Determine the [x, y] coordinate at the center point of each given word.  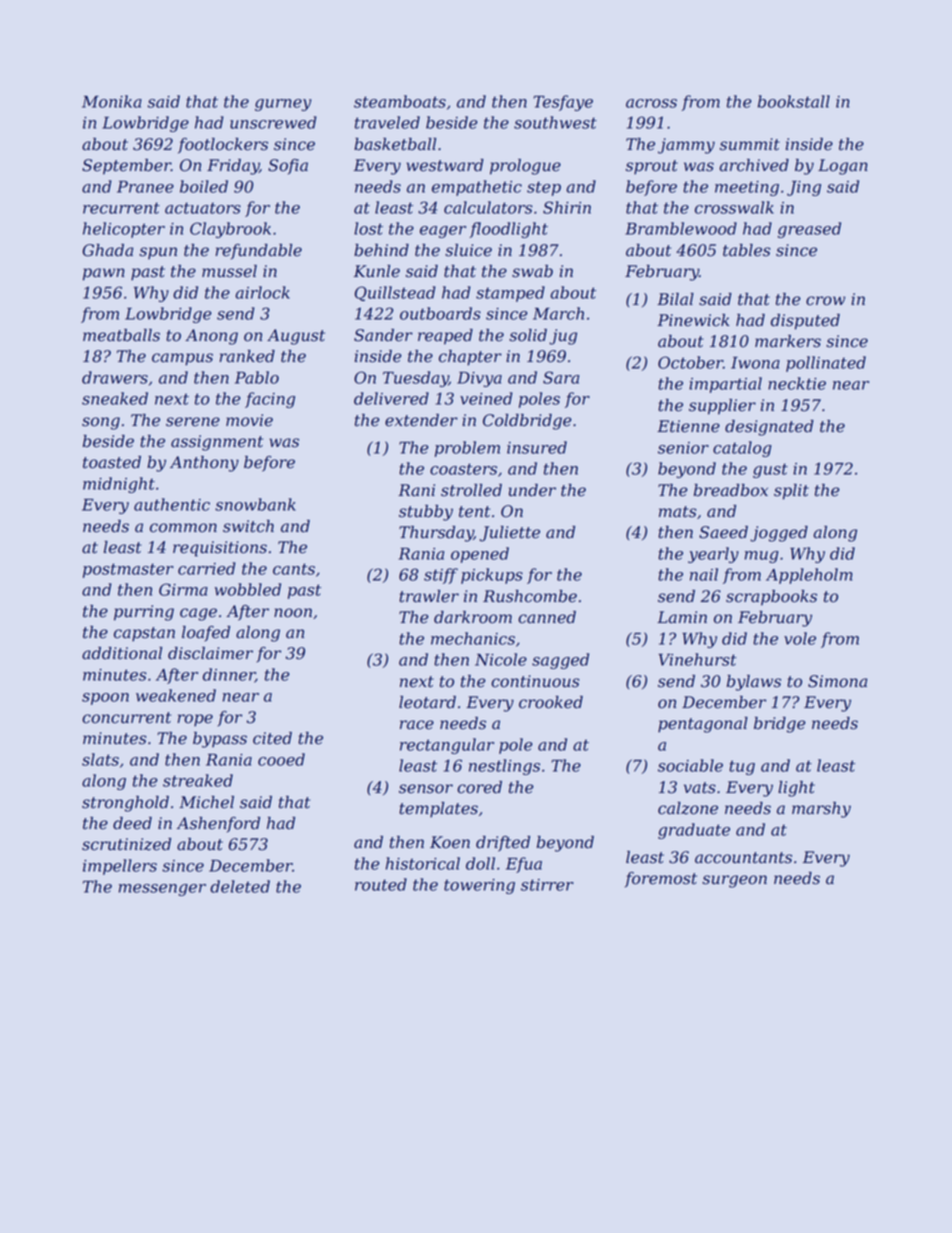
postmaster [128, 570]
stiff [441, 576]
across [651, 103]
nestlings [504, 767]
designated [769, 428]
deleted [240, 886]
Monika [112, 101]
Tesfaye [563, 103]
